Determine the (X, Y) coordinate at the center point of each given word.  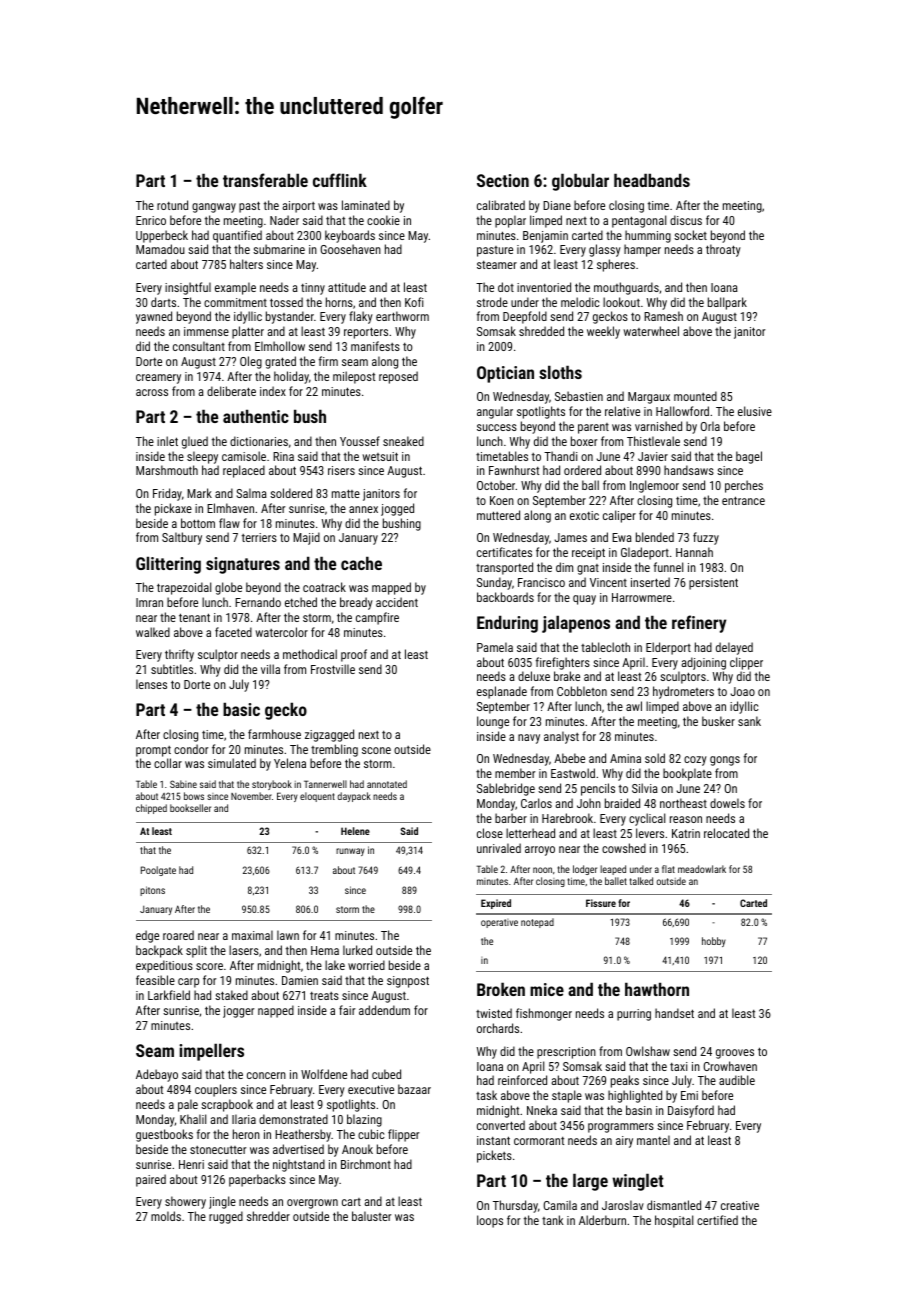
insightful (188, 288)
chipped (151, 809)
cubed (386, 1074)
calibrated (501, 205)
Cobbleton (582, 691)
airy (624, 1142)
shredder (268, 1216)
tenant (194, 617)
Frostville (333, 669)
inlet (167, 441)
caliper (619, 516)
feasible (155, 980)
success (497, 427)
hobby (714, 942)
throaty (723, 250)
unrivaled (499, 848)
